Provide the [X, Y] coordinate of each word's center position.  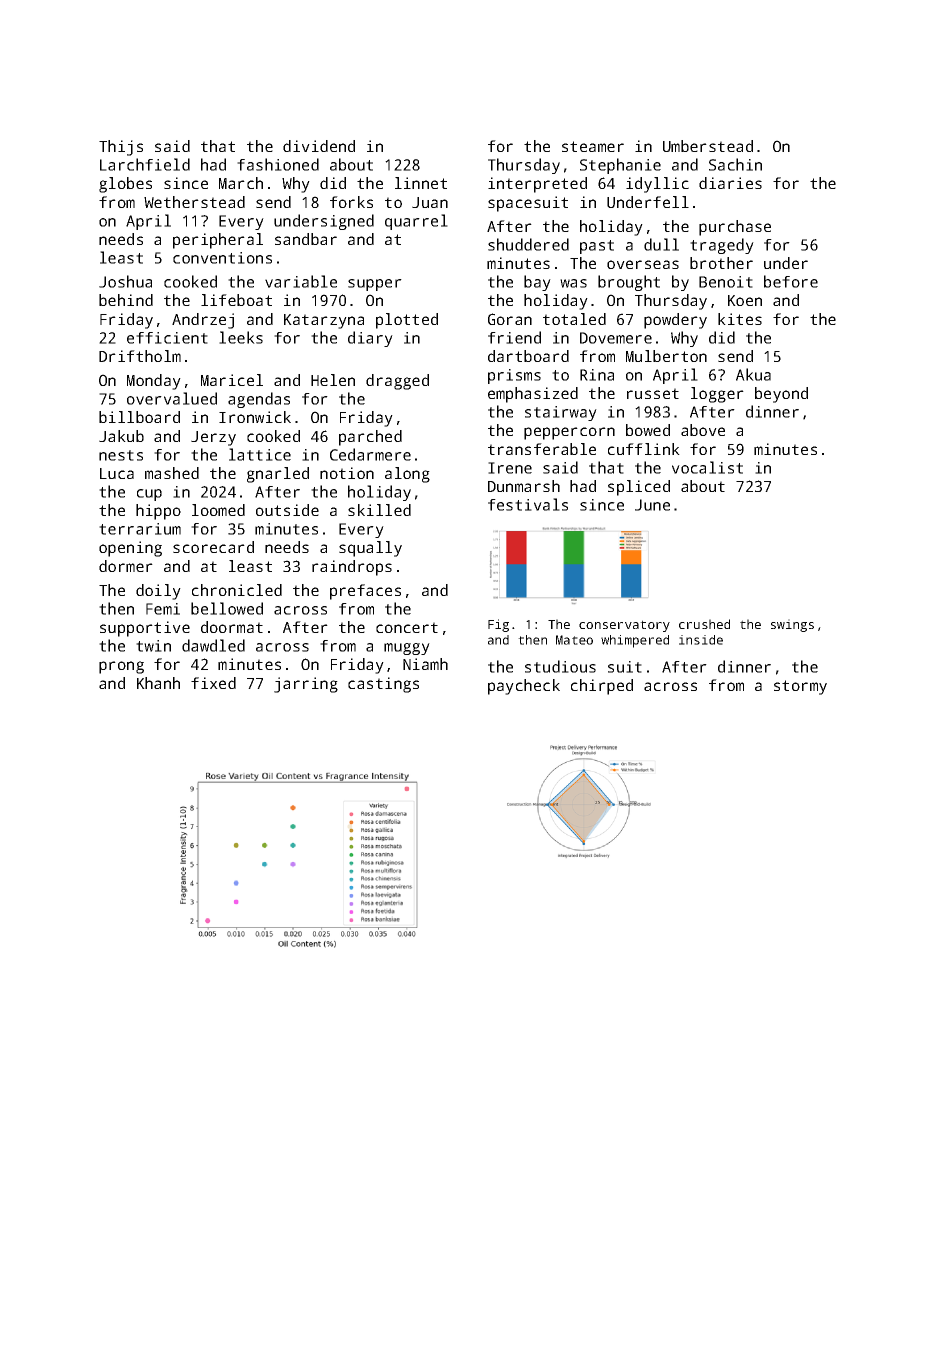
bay [537, 283]
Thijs [121, 148]
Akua [753, 374]
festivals [528, 504]
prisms [514, 376]
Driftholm [140, 356]
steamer [593, 146]
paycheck [524, 687]
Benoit [726, 282]
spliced [639, 488]
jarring [306, 685]
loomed [218, 510]
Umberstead [708, 146]
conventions [222, 258]
